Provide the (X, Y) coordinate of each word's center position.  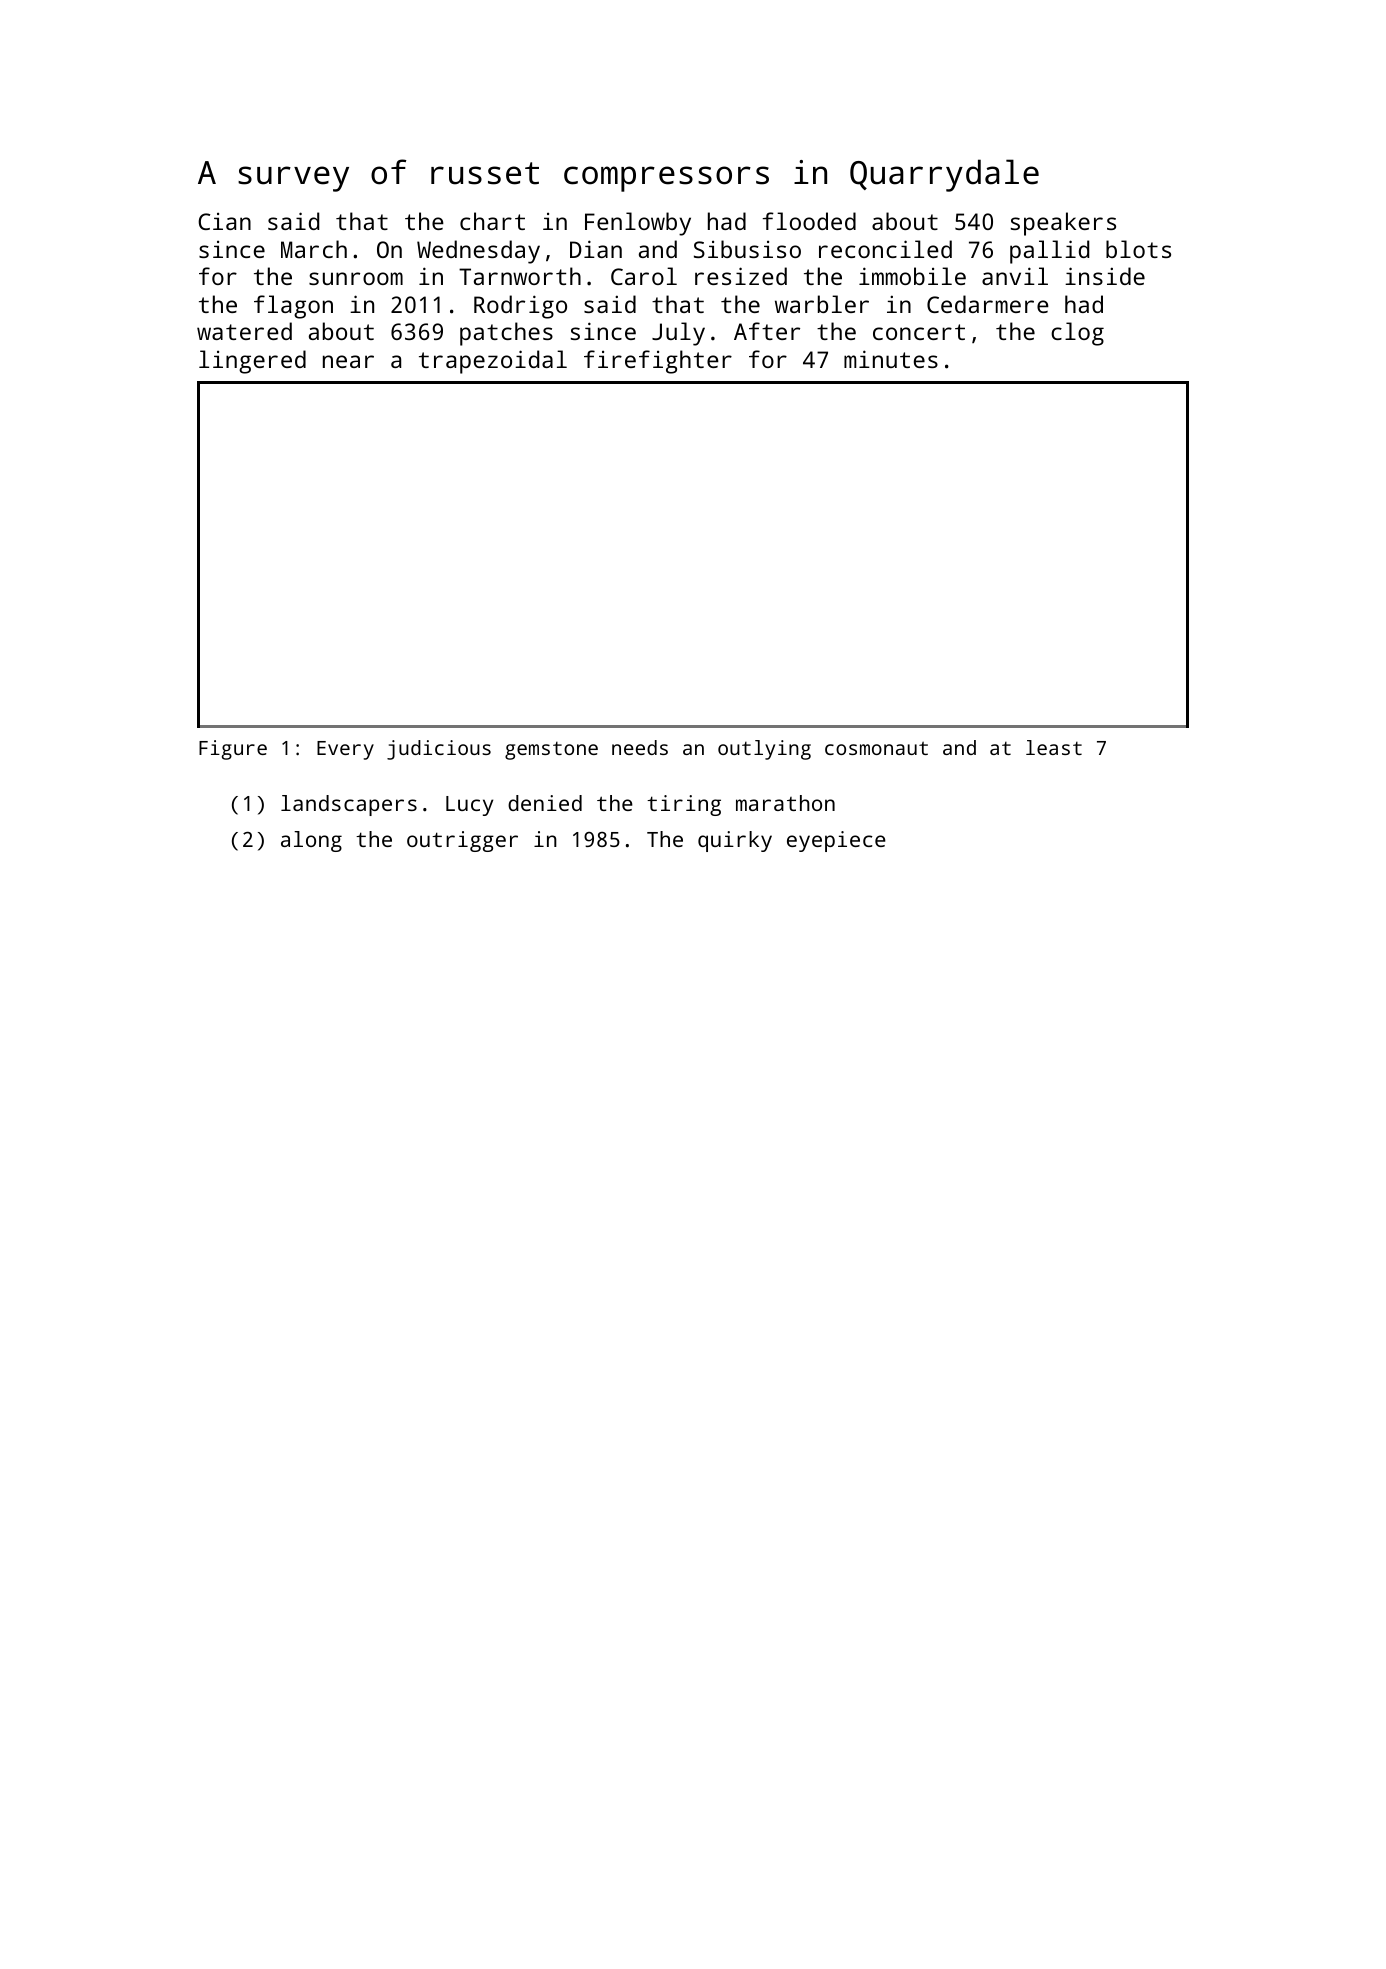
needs (640, 747)
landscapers (349, 805)
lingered (252, 362)
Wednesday (478, 252)
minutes (891, 359)
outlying (764, 750)
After (767, 331)
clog (1077, 334)
